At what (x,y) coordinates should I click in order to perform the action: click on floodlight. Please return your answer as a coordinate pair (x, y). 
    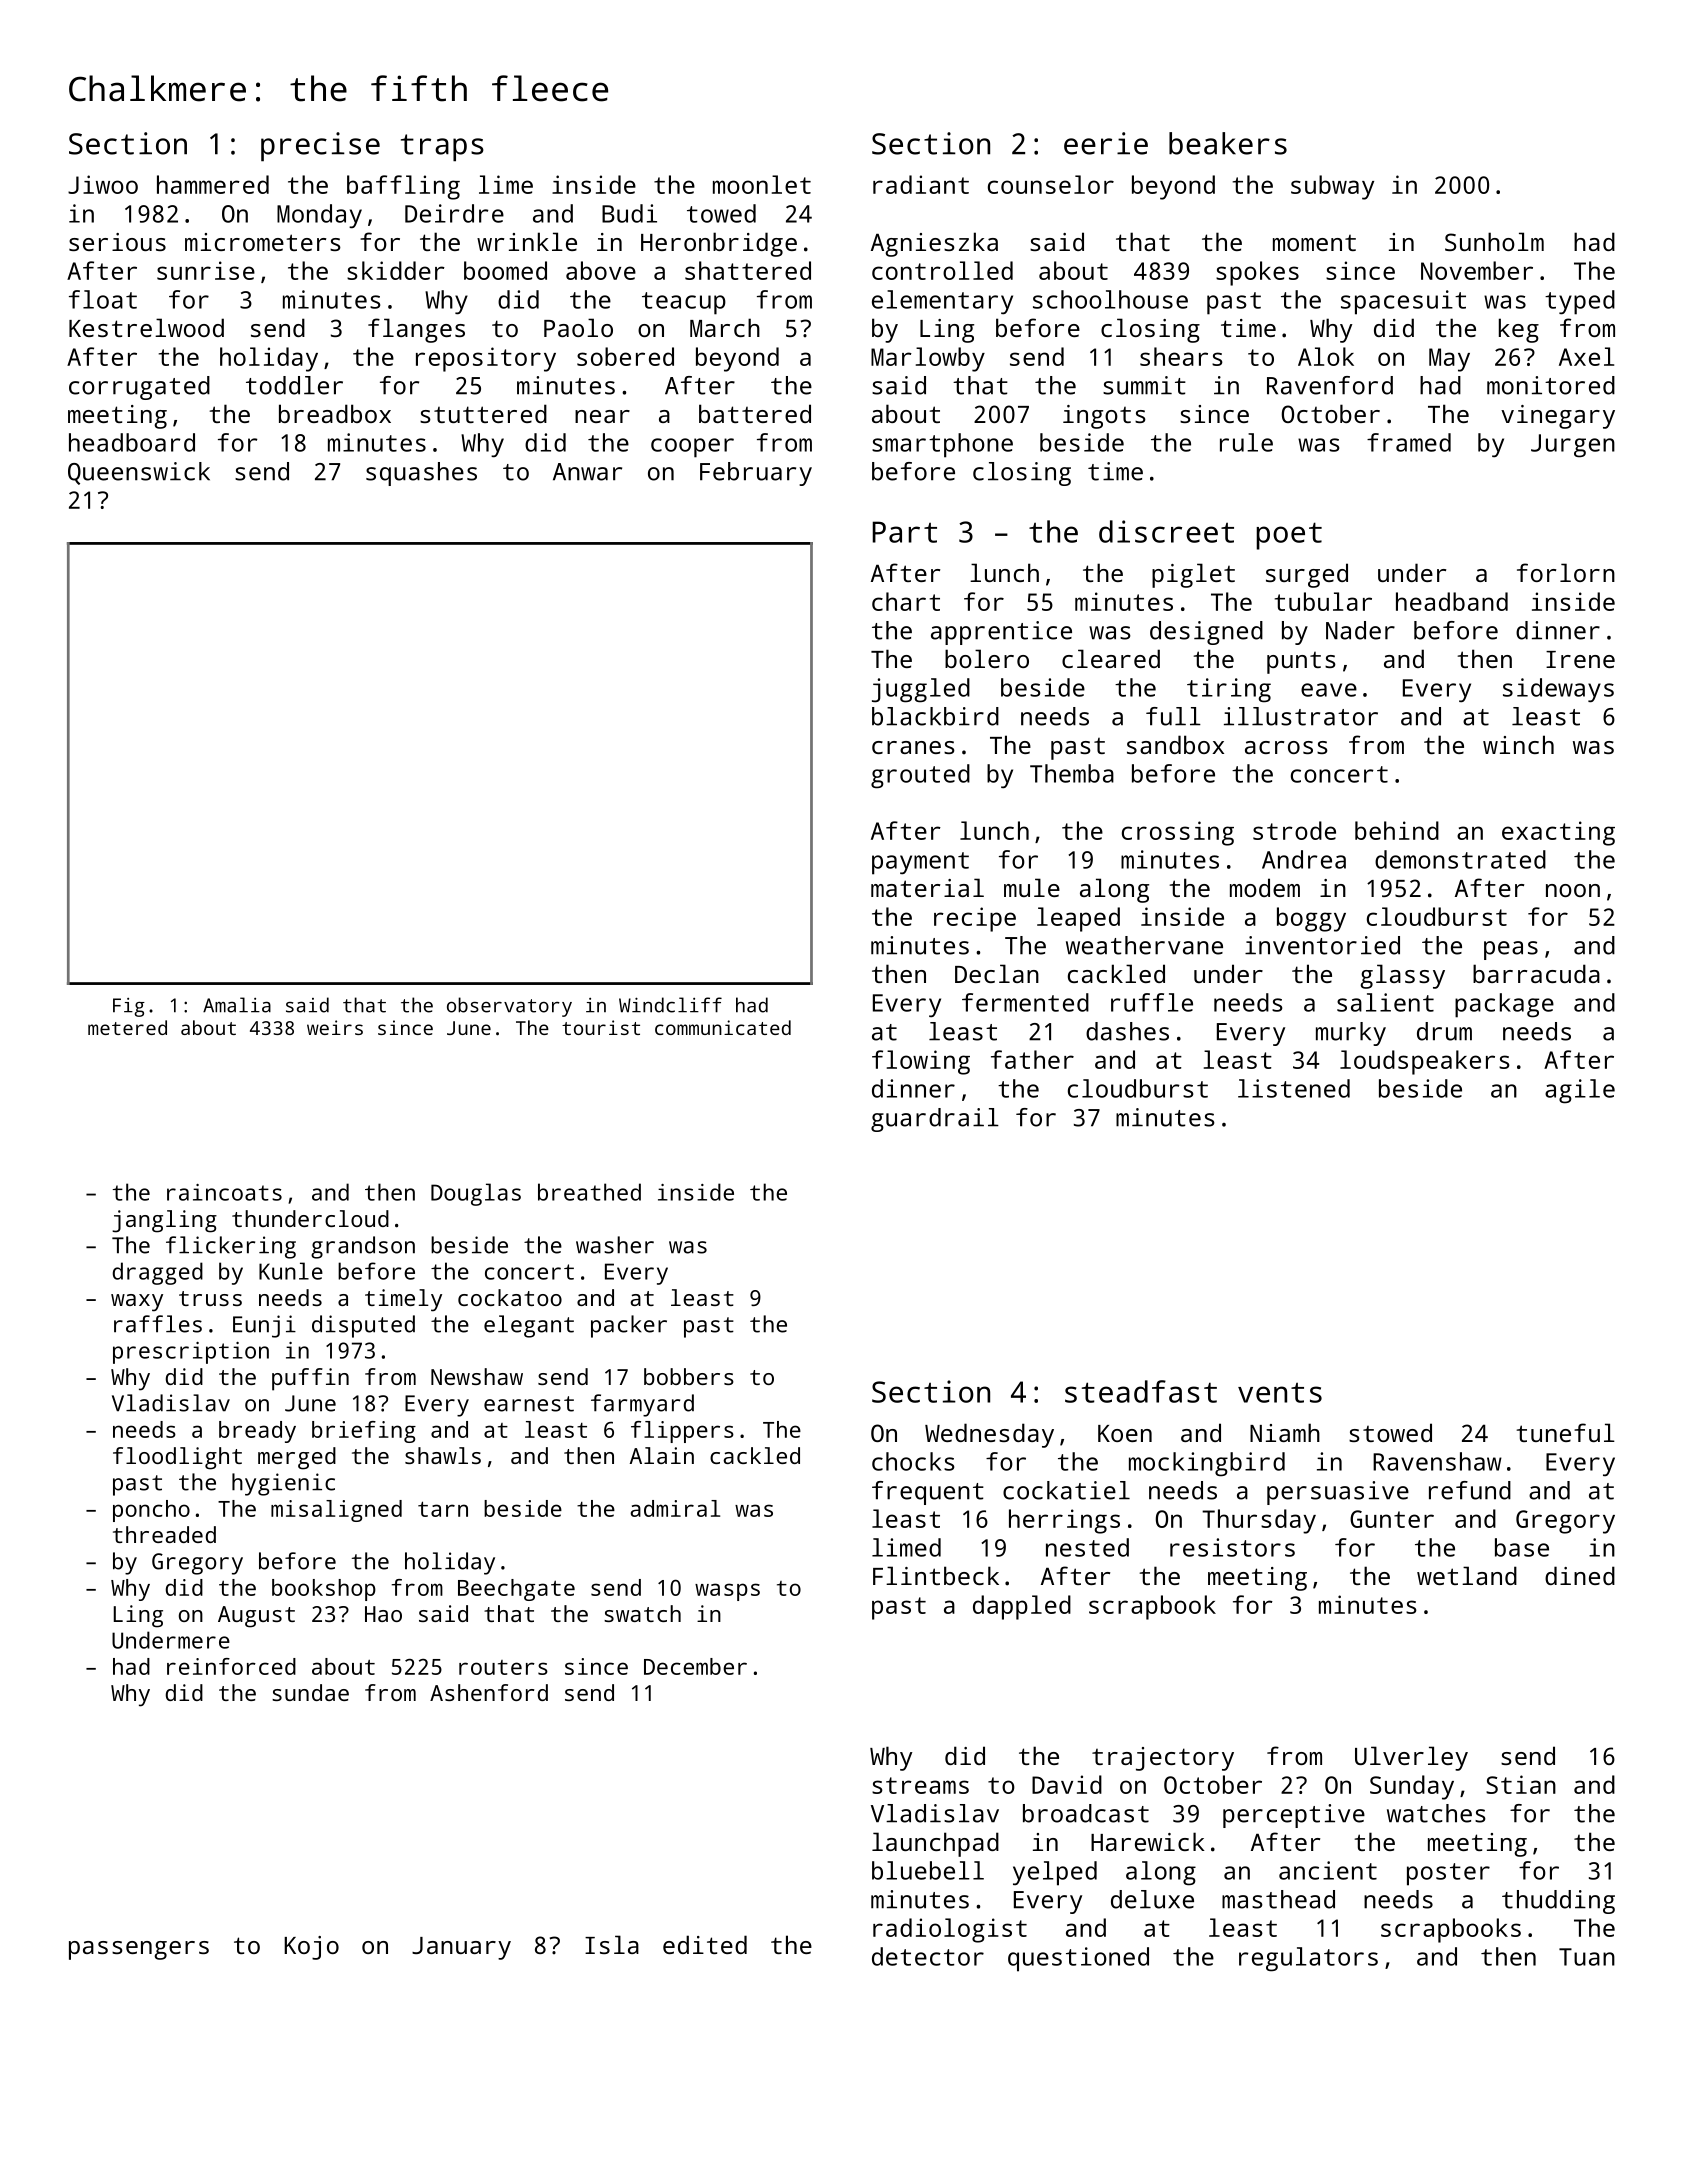
    Looking at the image, I should click on (177, 1458).
